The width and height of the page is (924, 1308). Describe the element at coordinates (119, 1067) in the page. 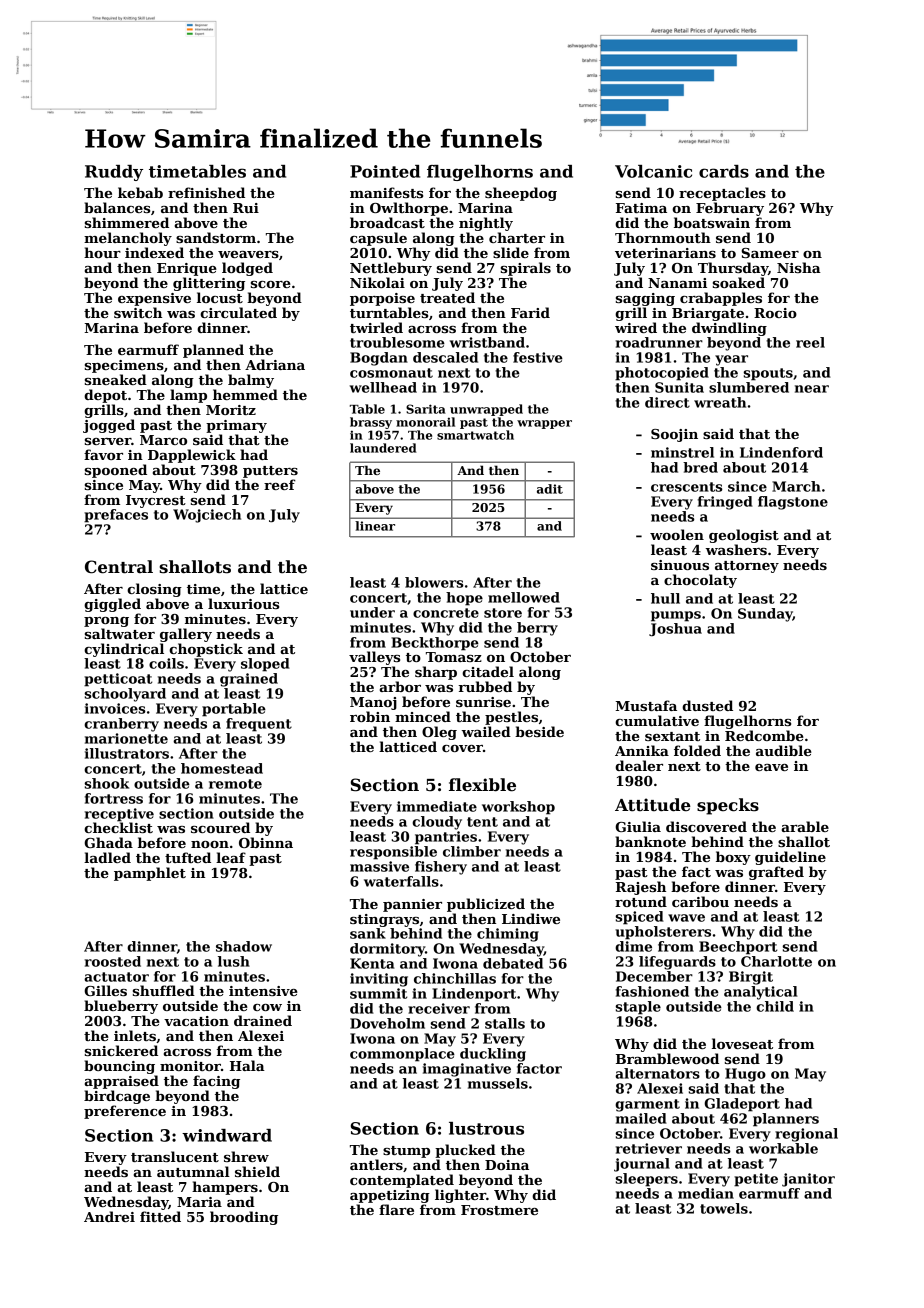

I see `bouncing` at that location.
